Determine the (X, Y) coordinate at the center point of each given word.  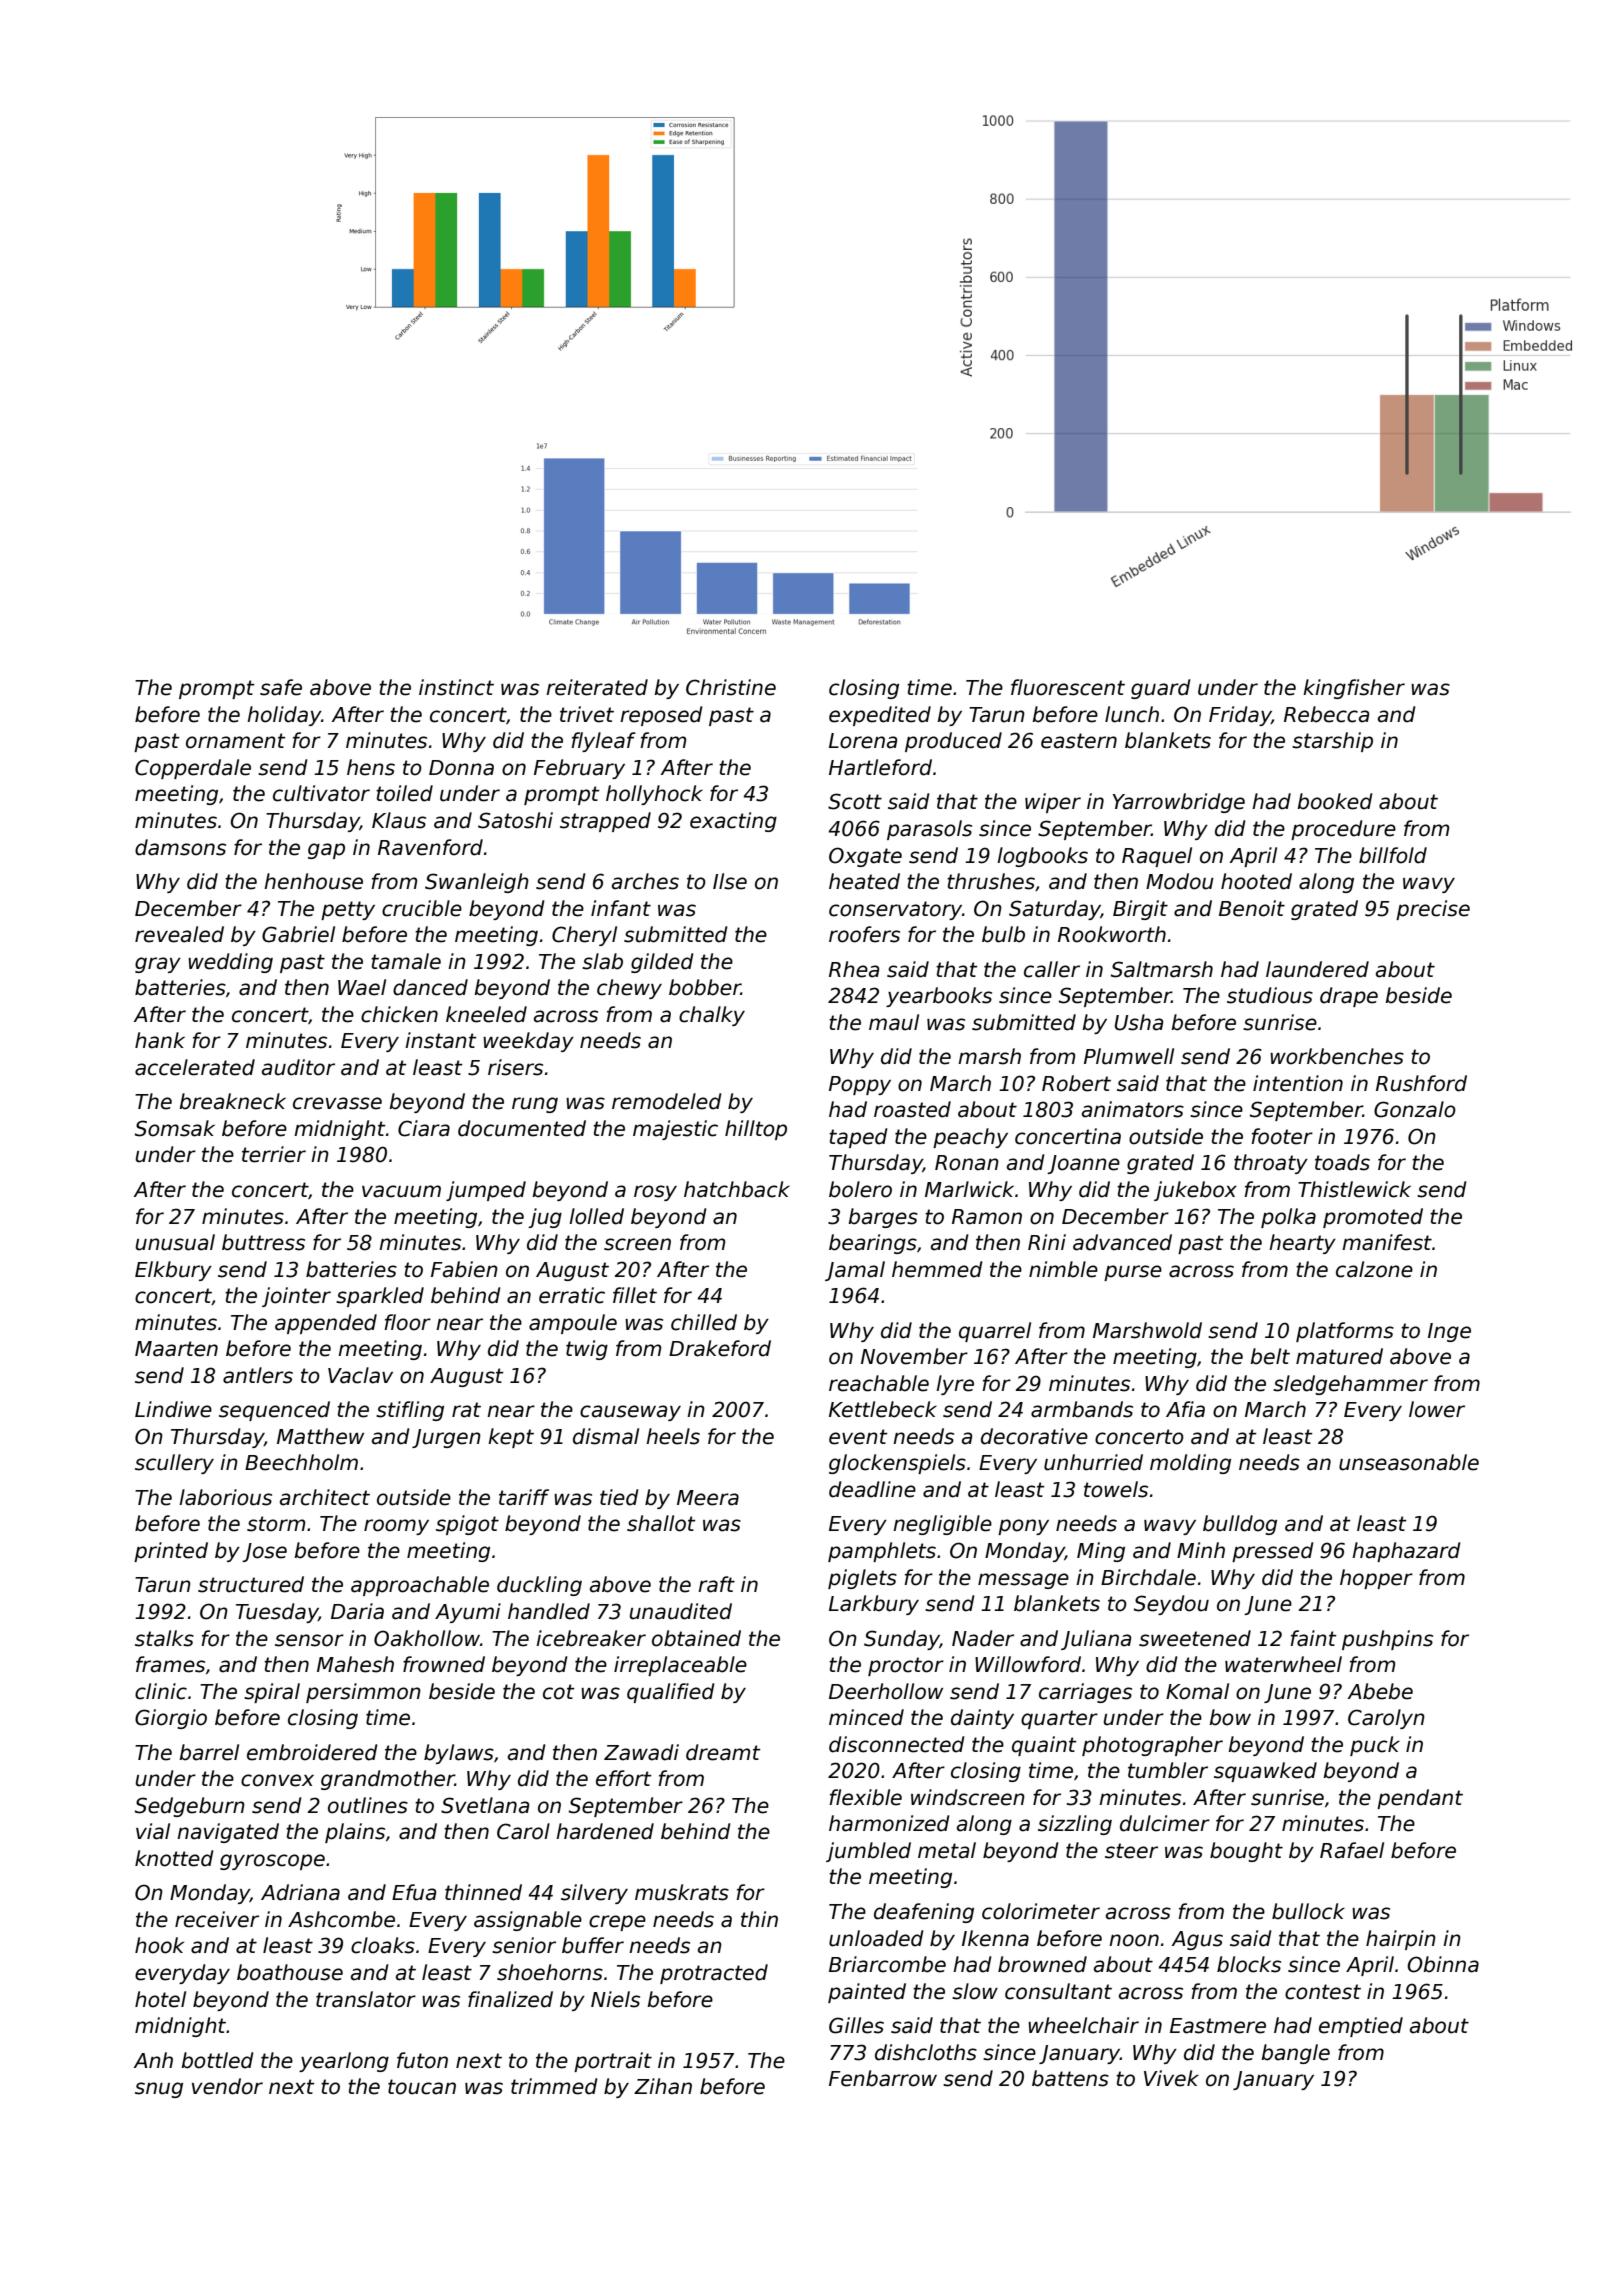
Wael (362, 987)
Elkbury (173, 1271)
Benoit (1252, 908)
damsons (180, 847)
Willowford (1028, 1664)
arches (645, 881)
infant (621, 908)
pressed (1273, 1552)
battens (1070, 2078)
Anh (153, 2060)
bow (1230, 1717)
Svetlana (485, 1805)
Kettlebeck (883, 1409)
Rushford (1421, 1083)
